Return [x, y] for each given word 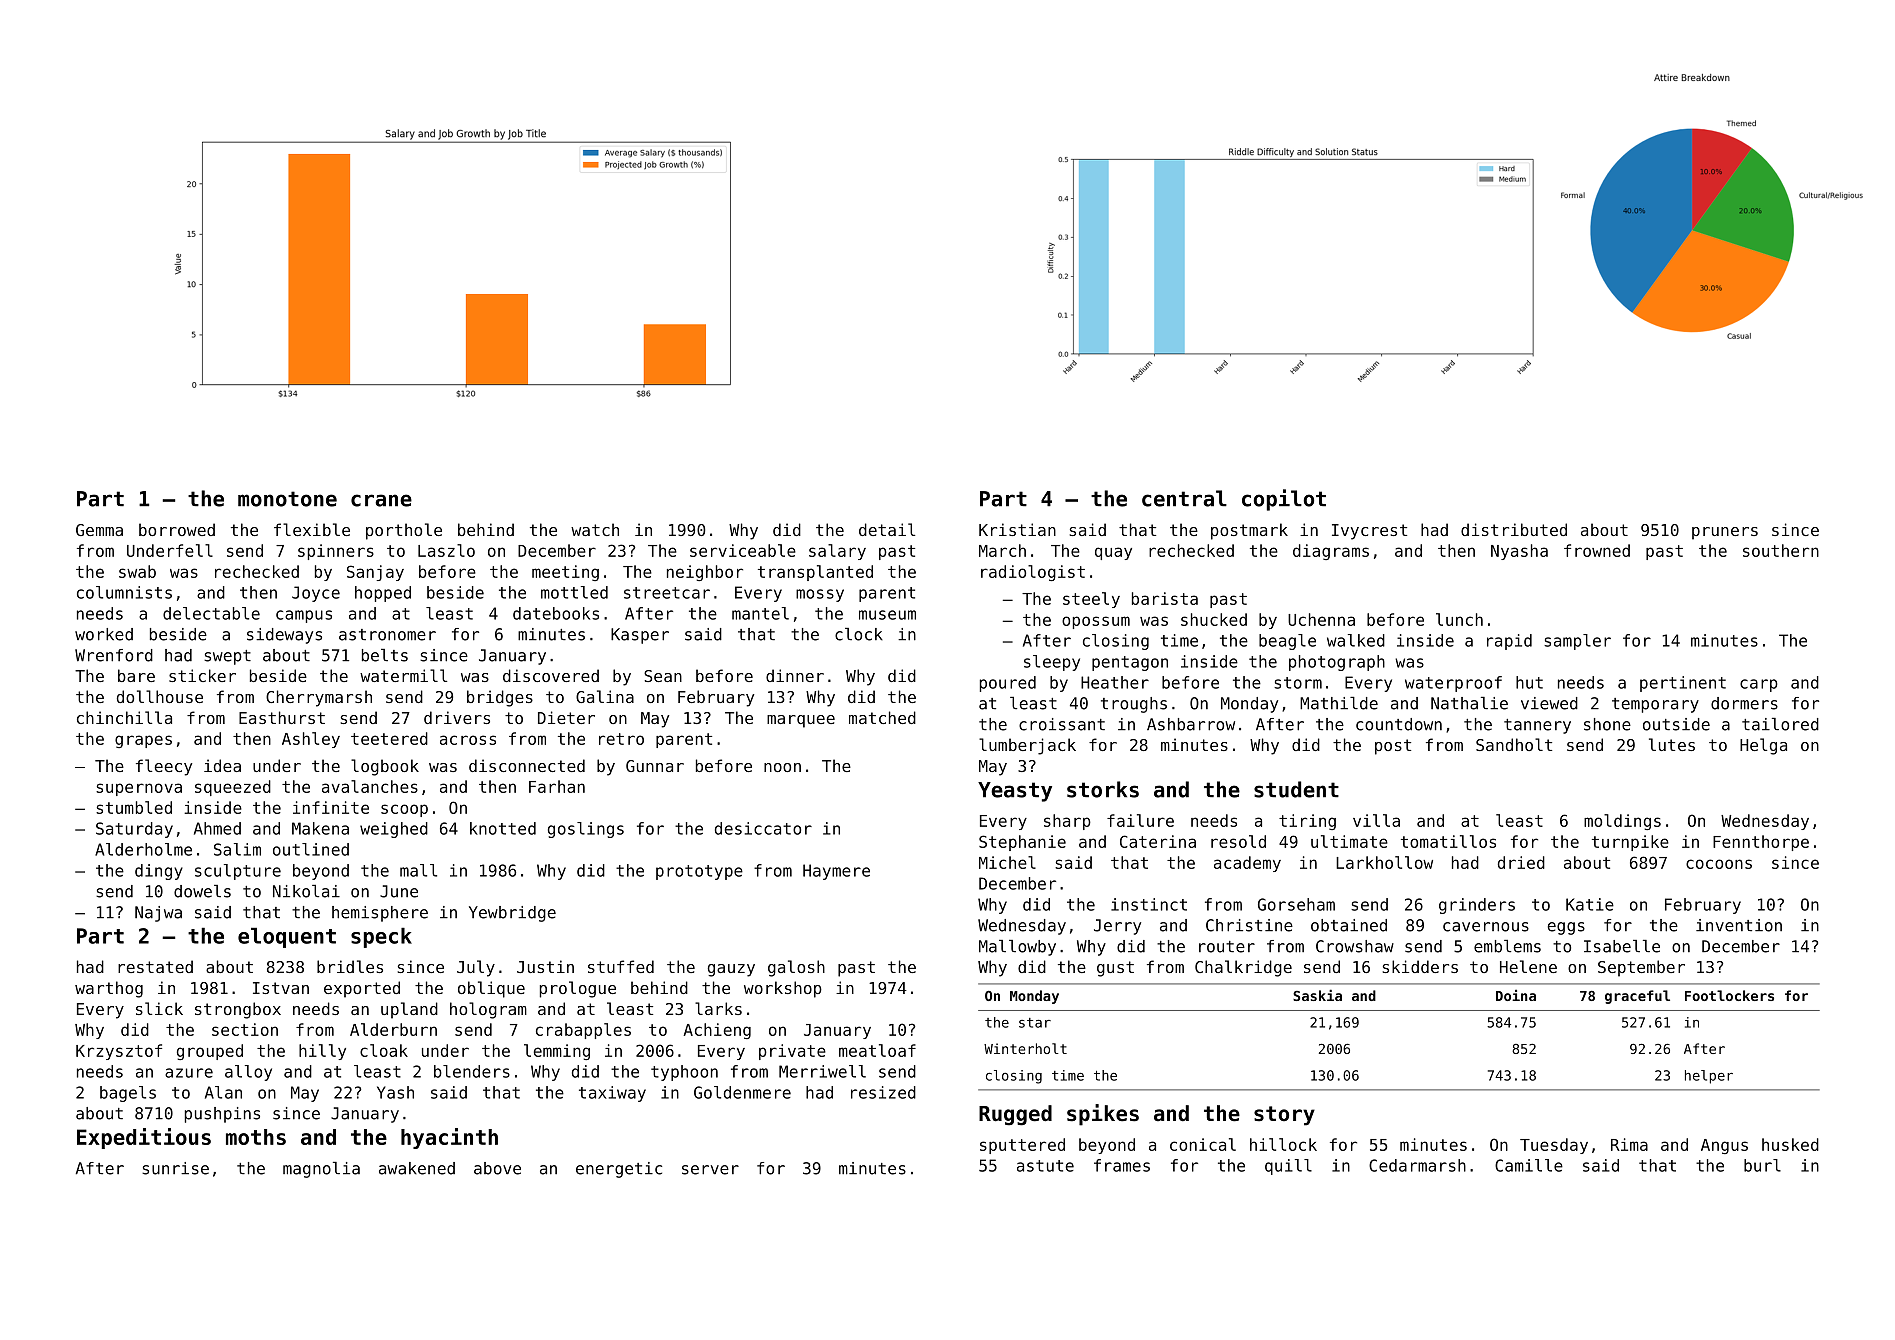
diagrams [1331, 552]
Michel [1007, 862]
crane [381, 500]
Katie [1590, 904]
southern [1781, 550]
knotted [503, 828]
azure [189, 1073]
